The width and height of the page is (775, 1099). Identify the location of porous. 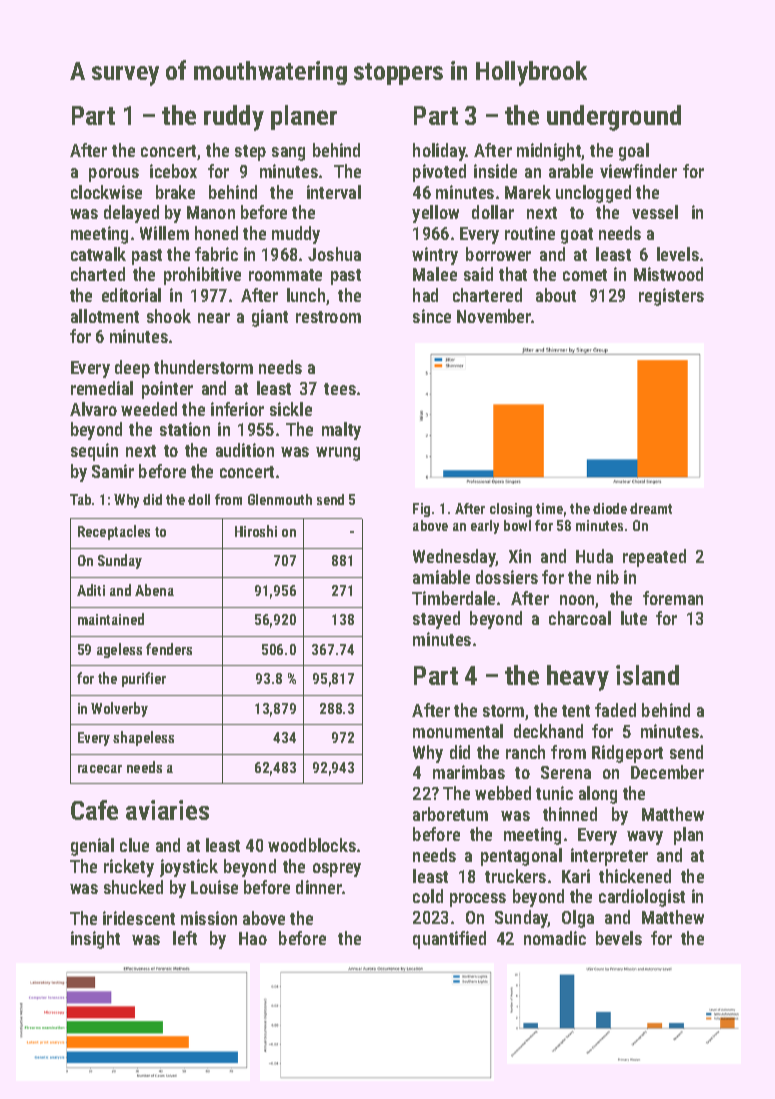
(114, 175).
